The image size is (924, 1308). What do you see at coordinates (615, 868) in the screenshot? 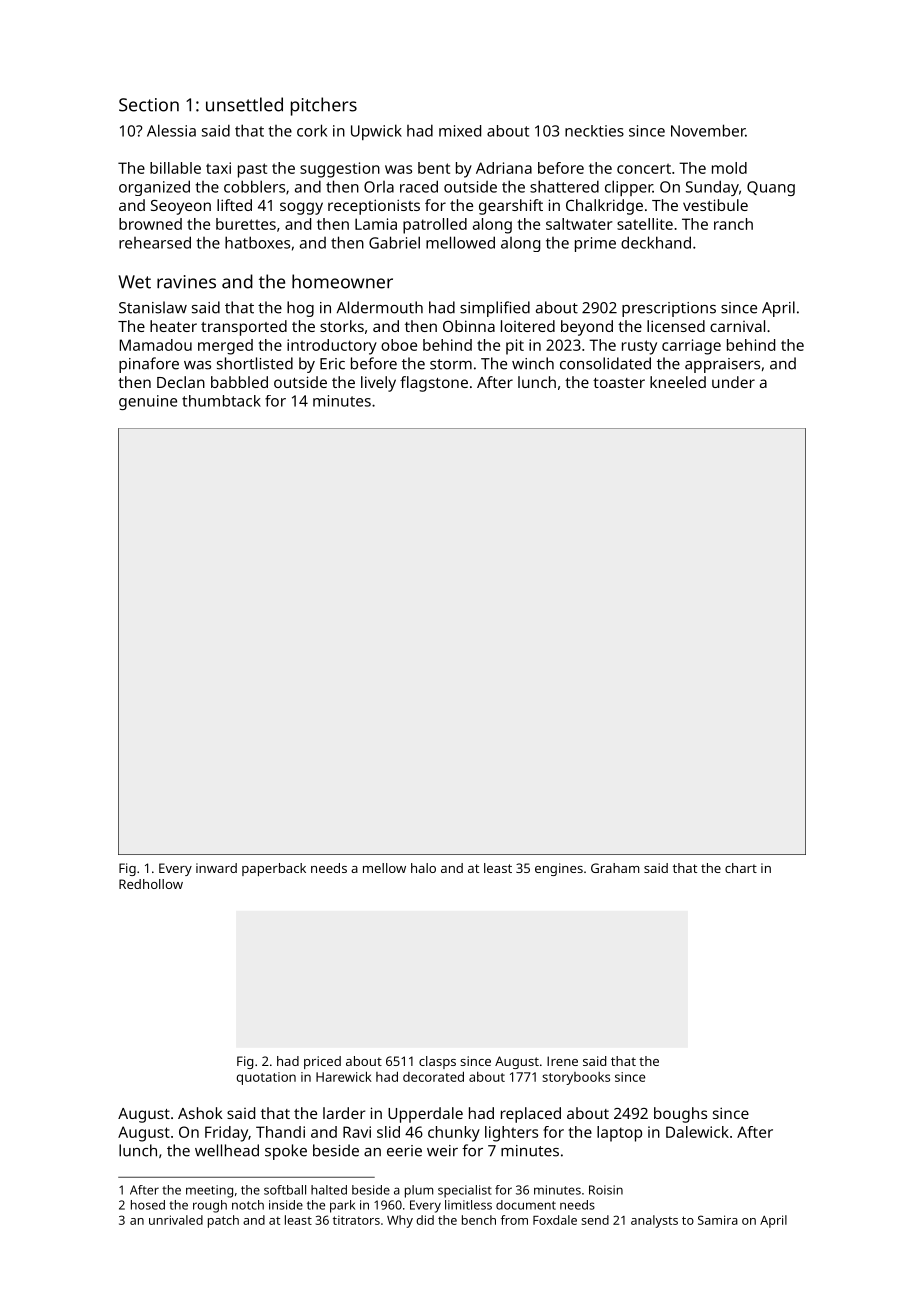
I see `Graham` at bounding box center [615, 868].
